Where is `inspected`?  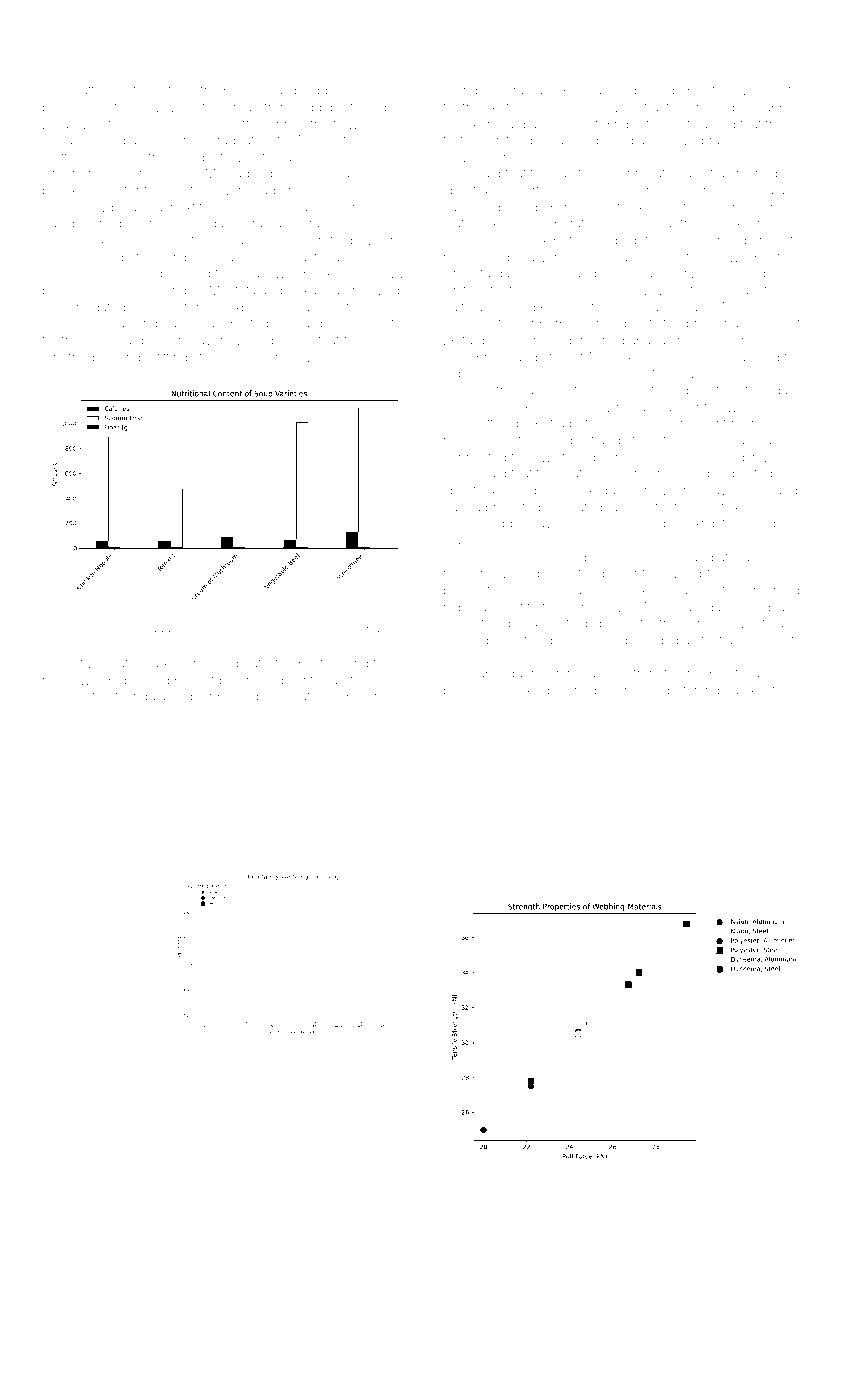
inspected is located at coordinates (743, 474).
